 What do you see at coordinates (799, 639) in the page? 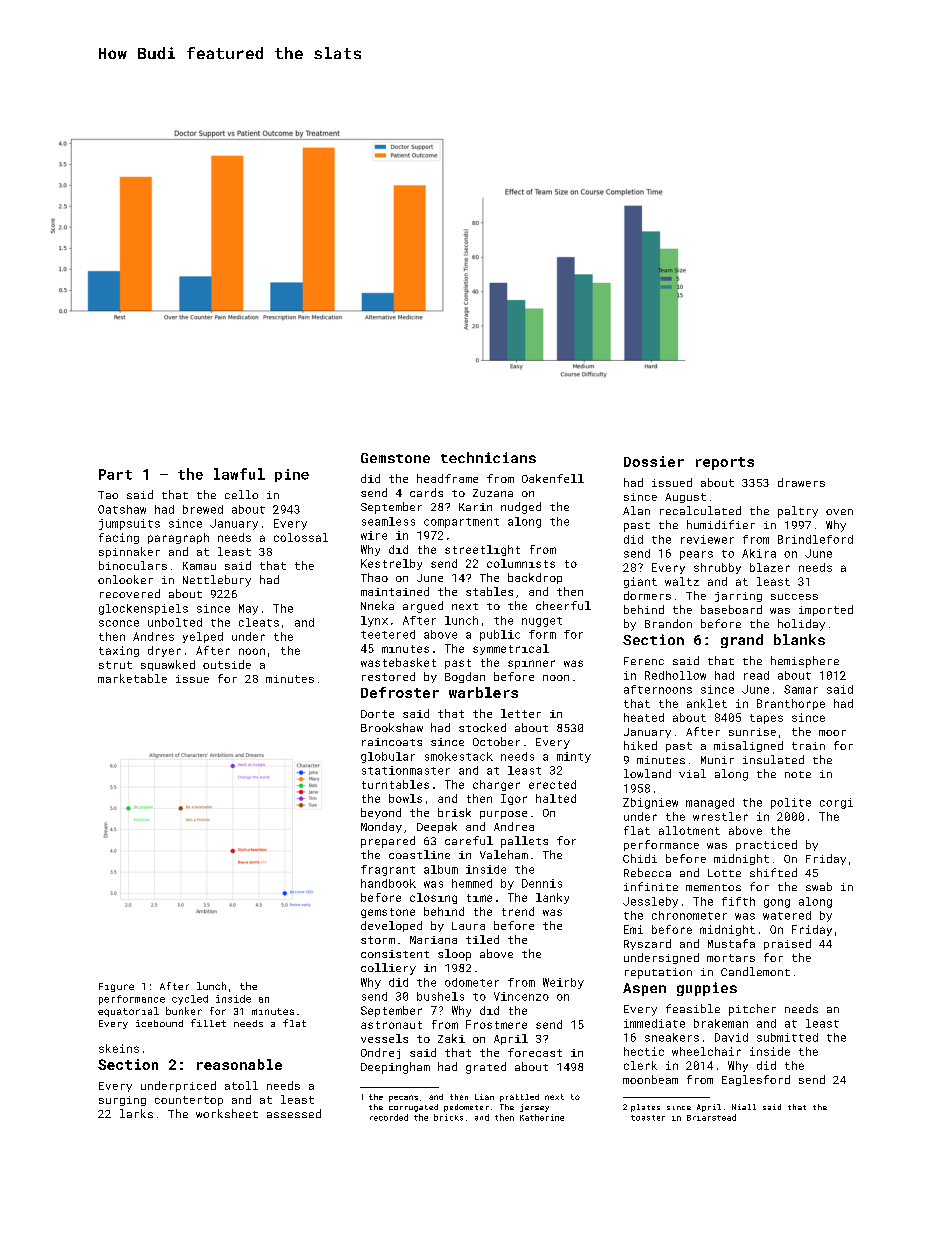
I see `blanks` at bounding box center [799, 639].
